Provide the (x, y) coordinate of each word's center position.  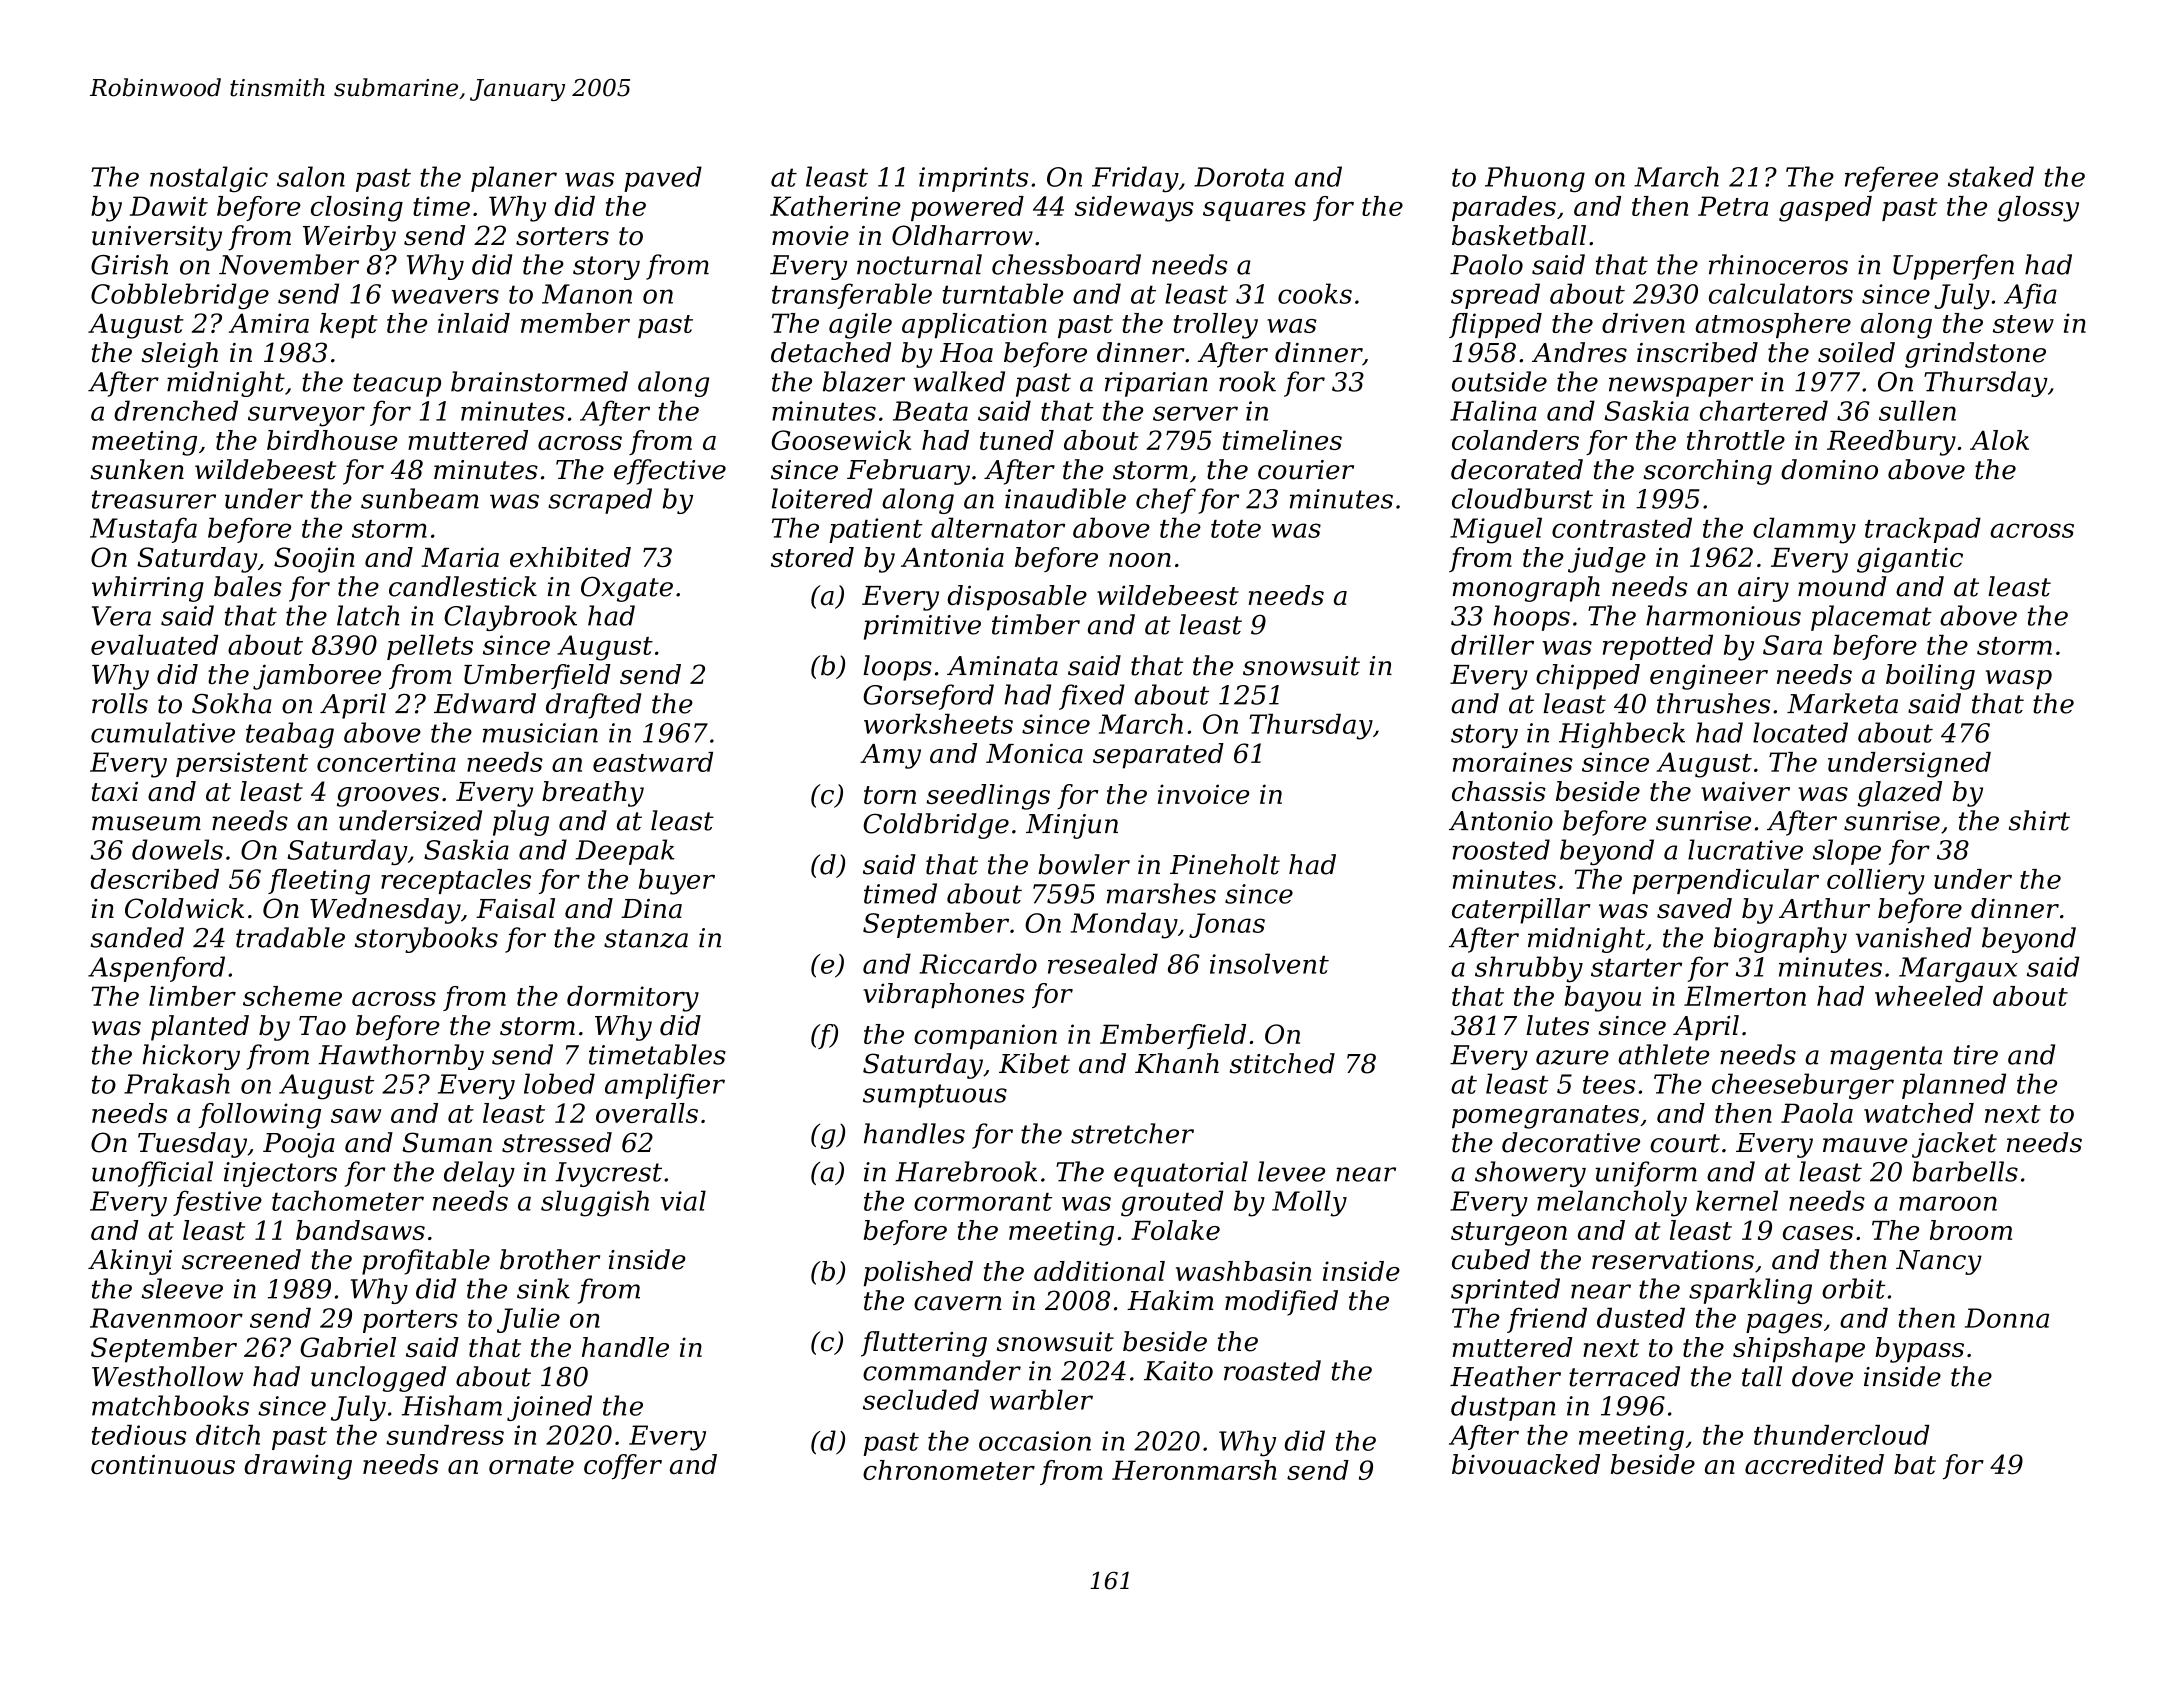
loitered (822, 498)
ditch (228, 1435)
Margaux (1958, 970)
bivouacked (1526, 1464)
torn (890, 795)
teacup (397, 385)
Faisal (515, 908)
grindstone (1975, 355)
